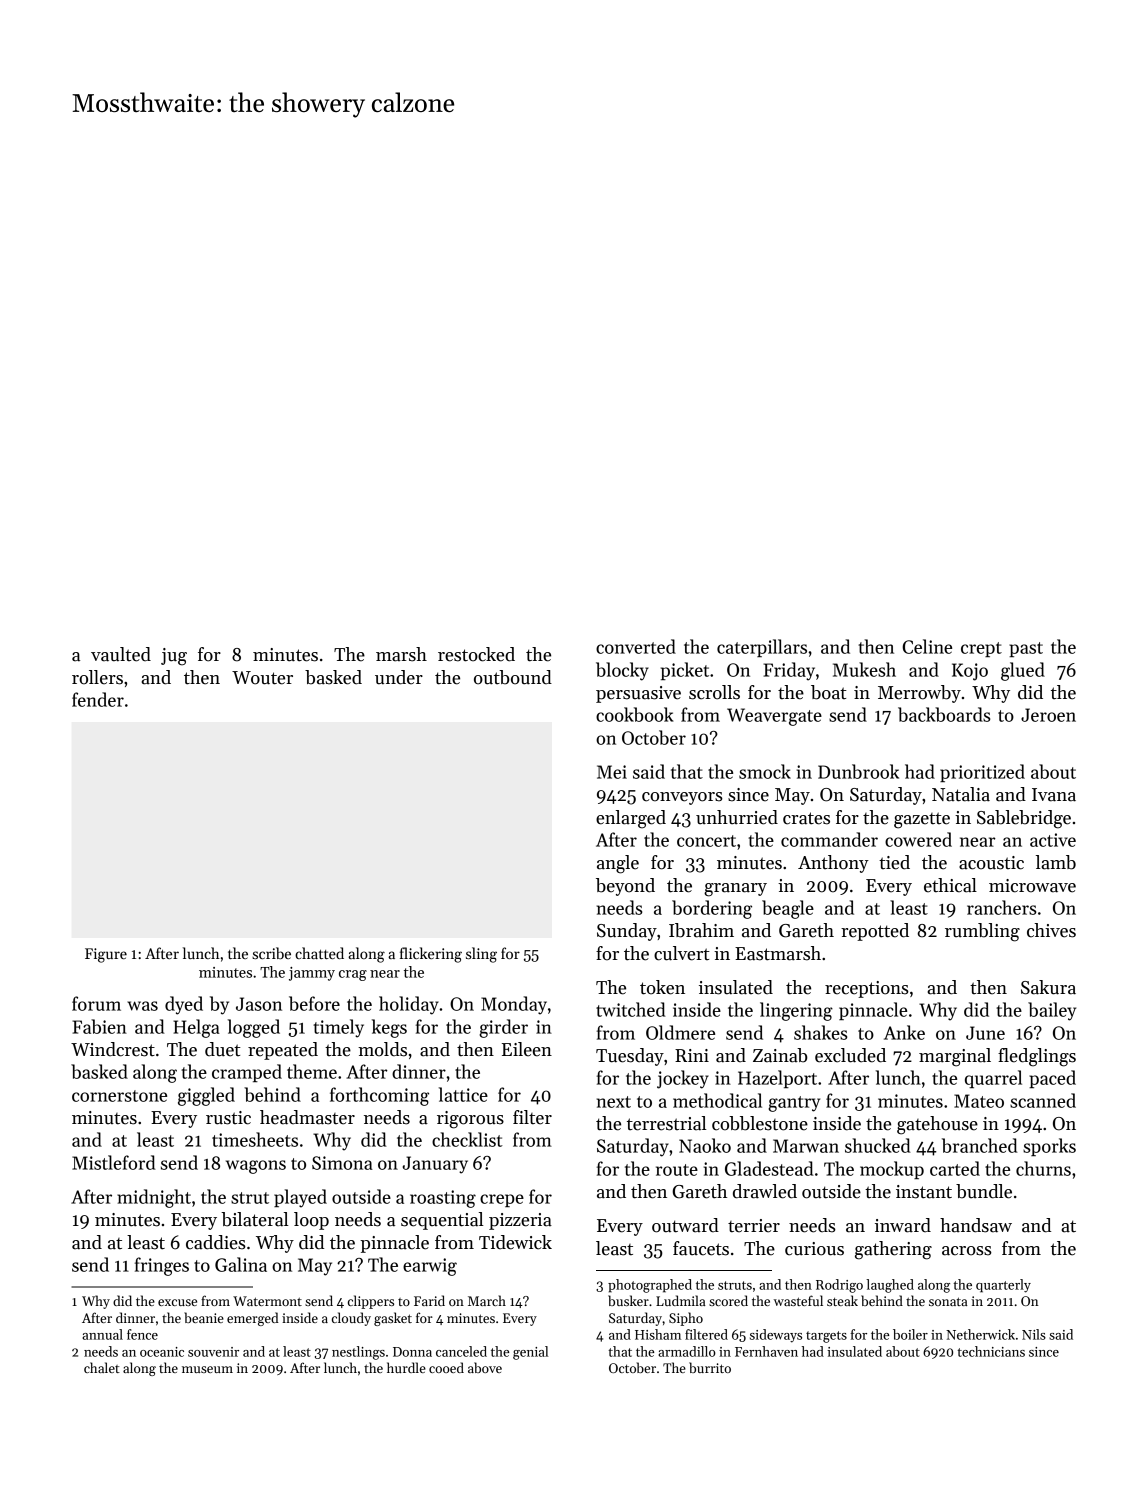 Image resolution: width=1148 pixels, height=1486 pixels. What do you see at coordinates (634, 714) in the image?
I see `cookbook` at bounding box center [634, 714].
